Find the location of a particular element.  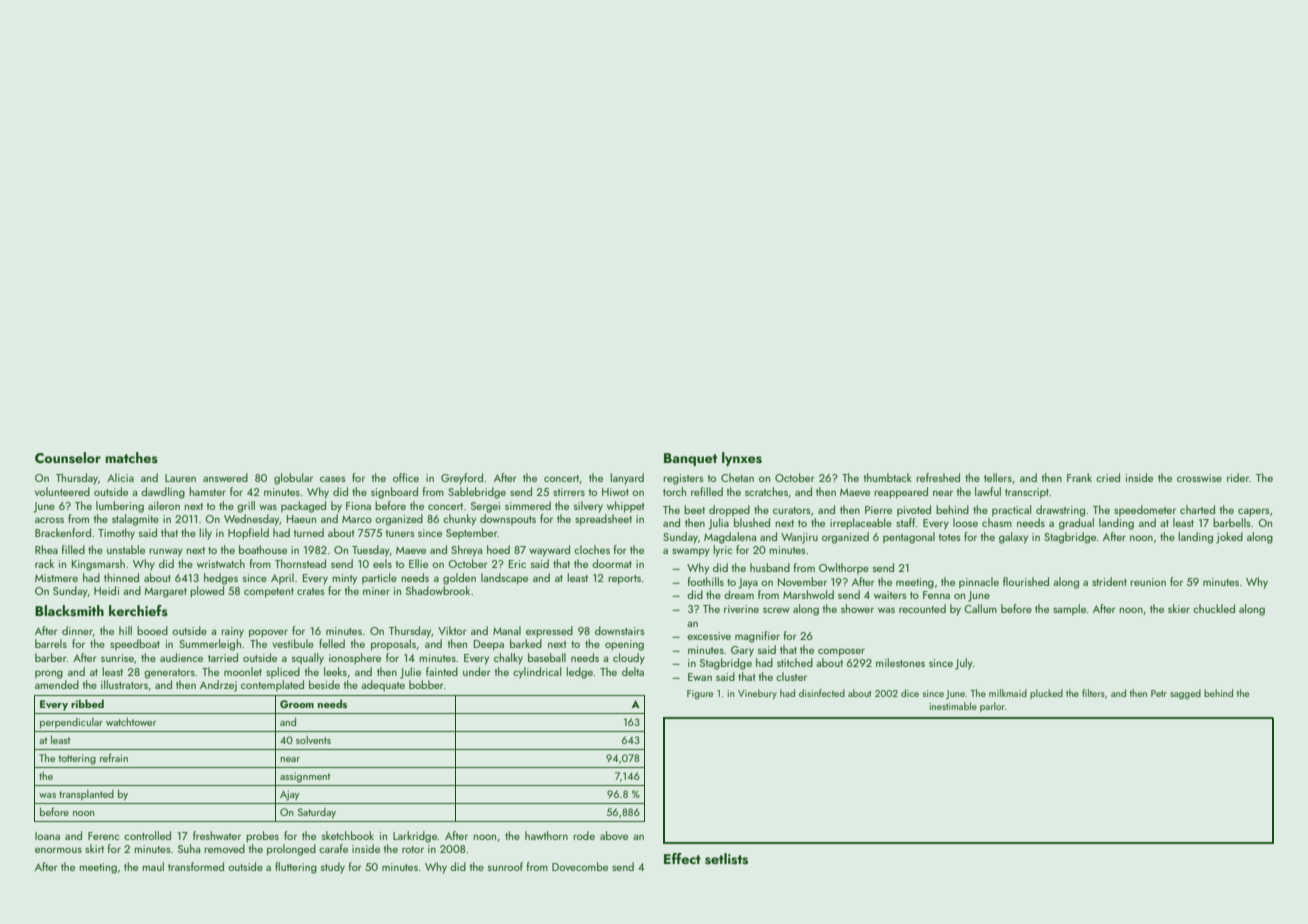

volunteered is located at coordinates (62, 491).
